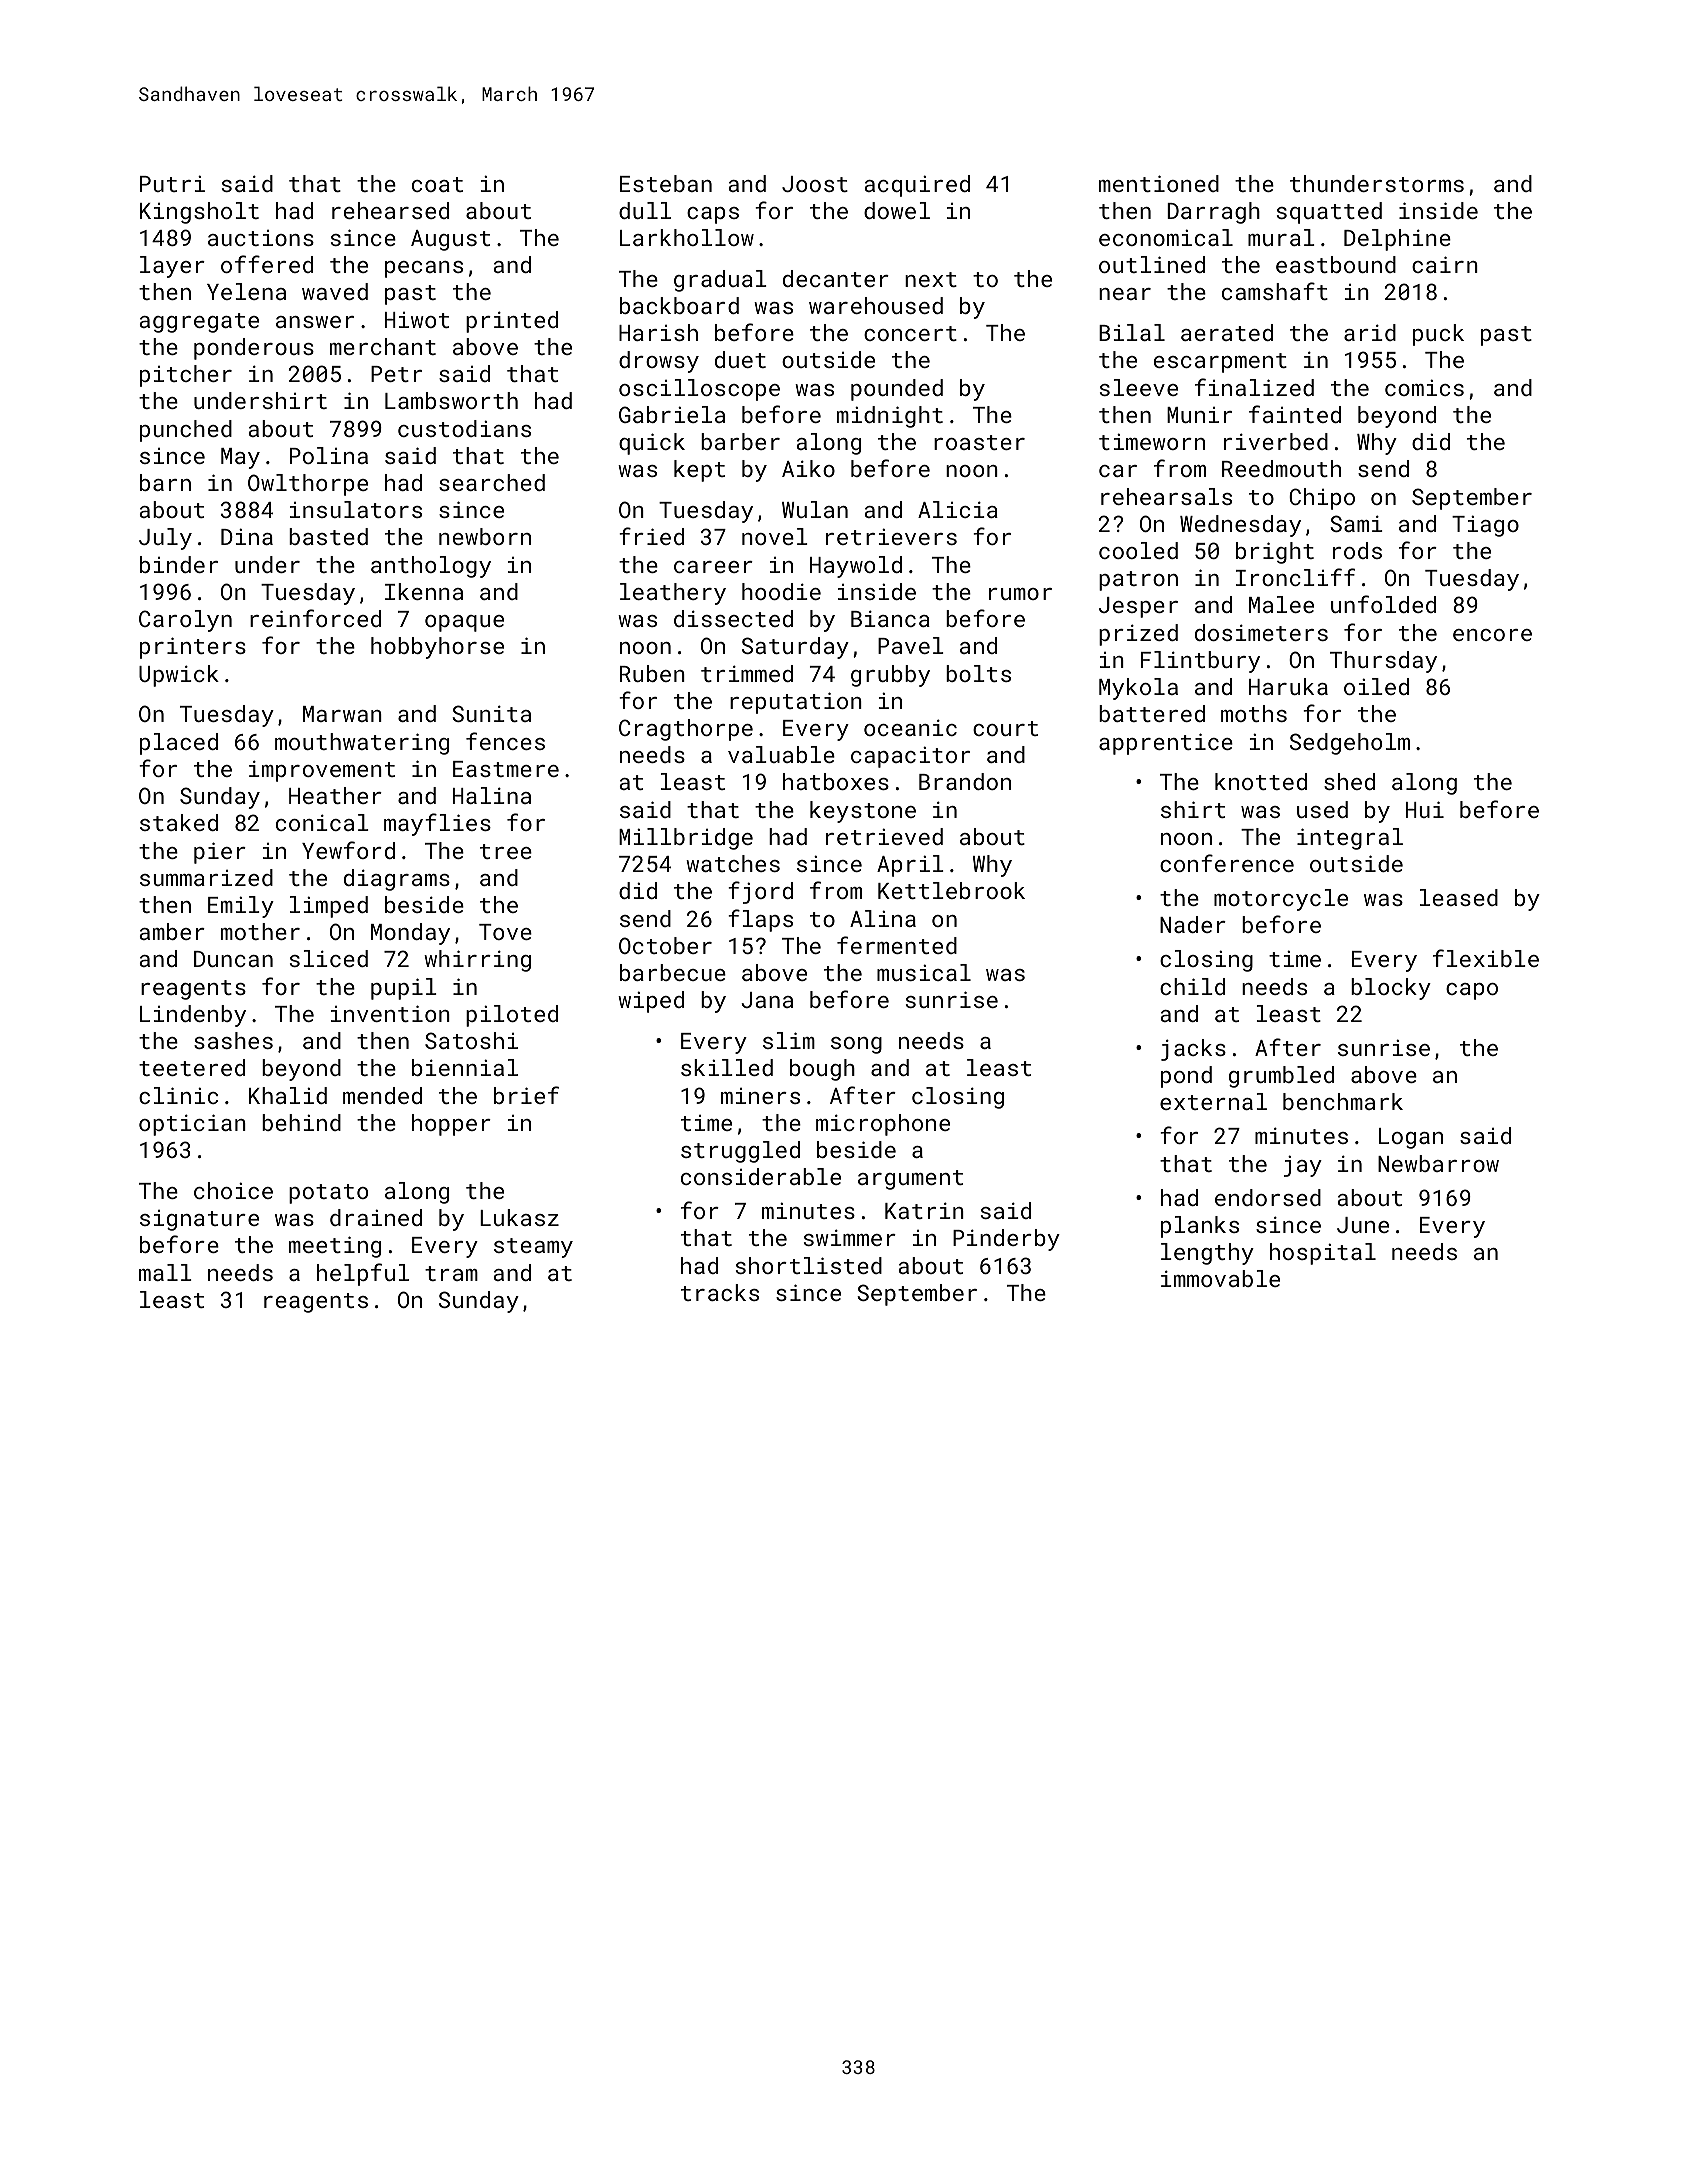  Describe the element at coordinates (652, 444) in the screenshot. I see `quick` at that location.
